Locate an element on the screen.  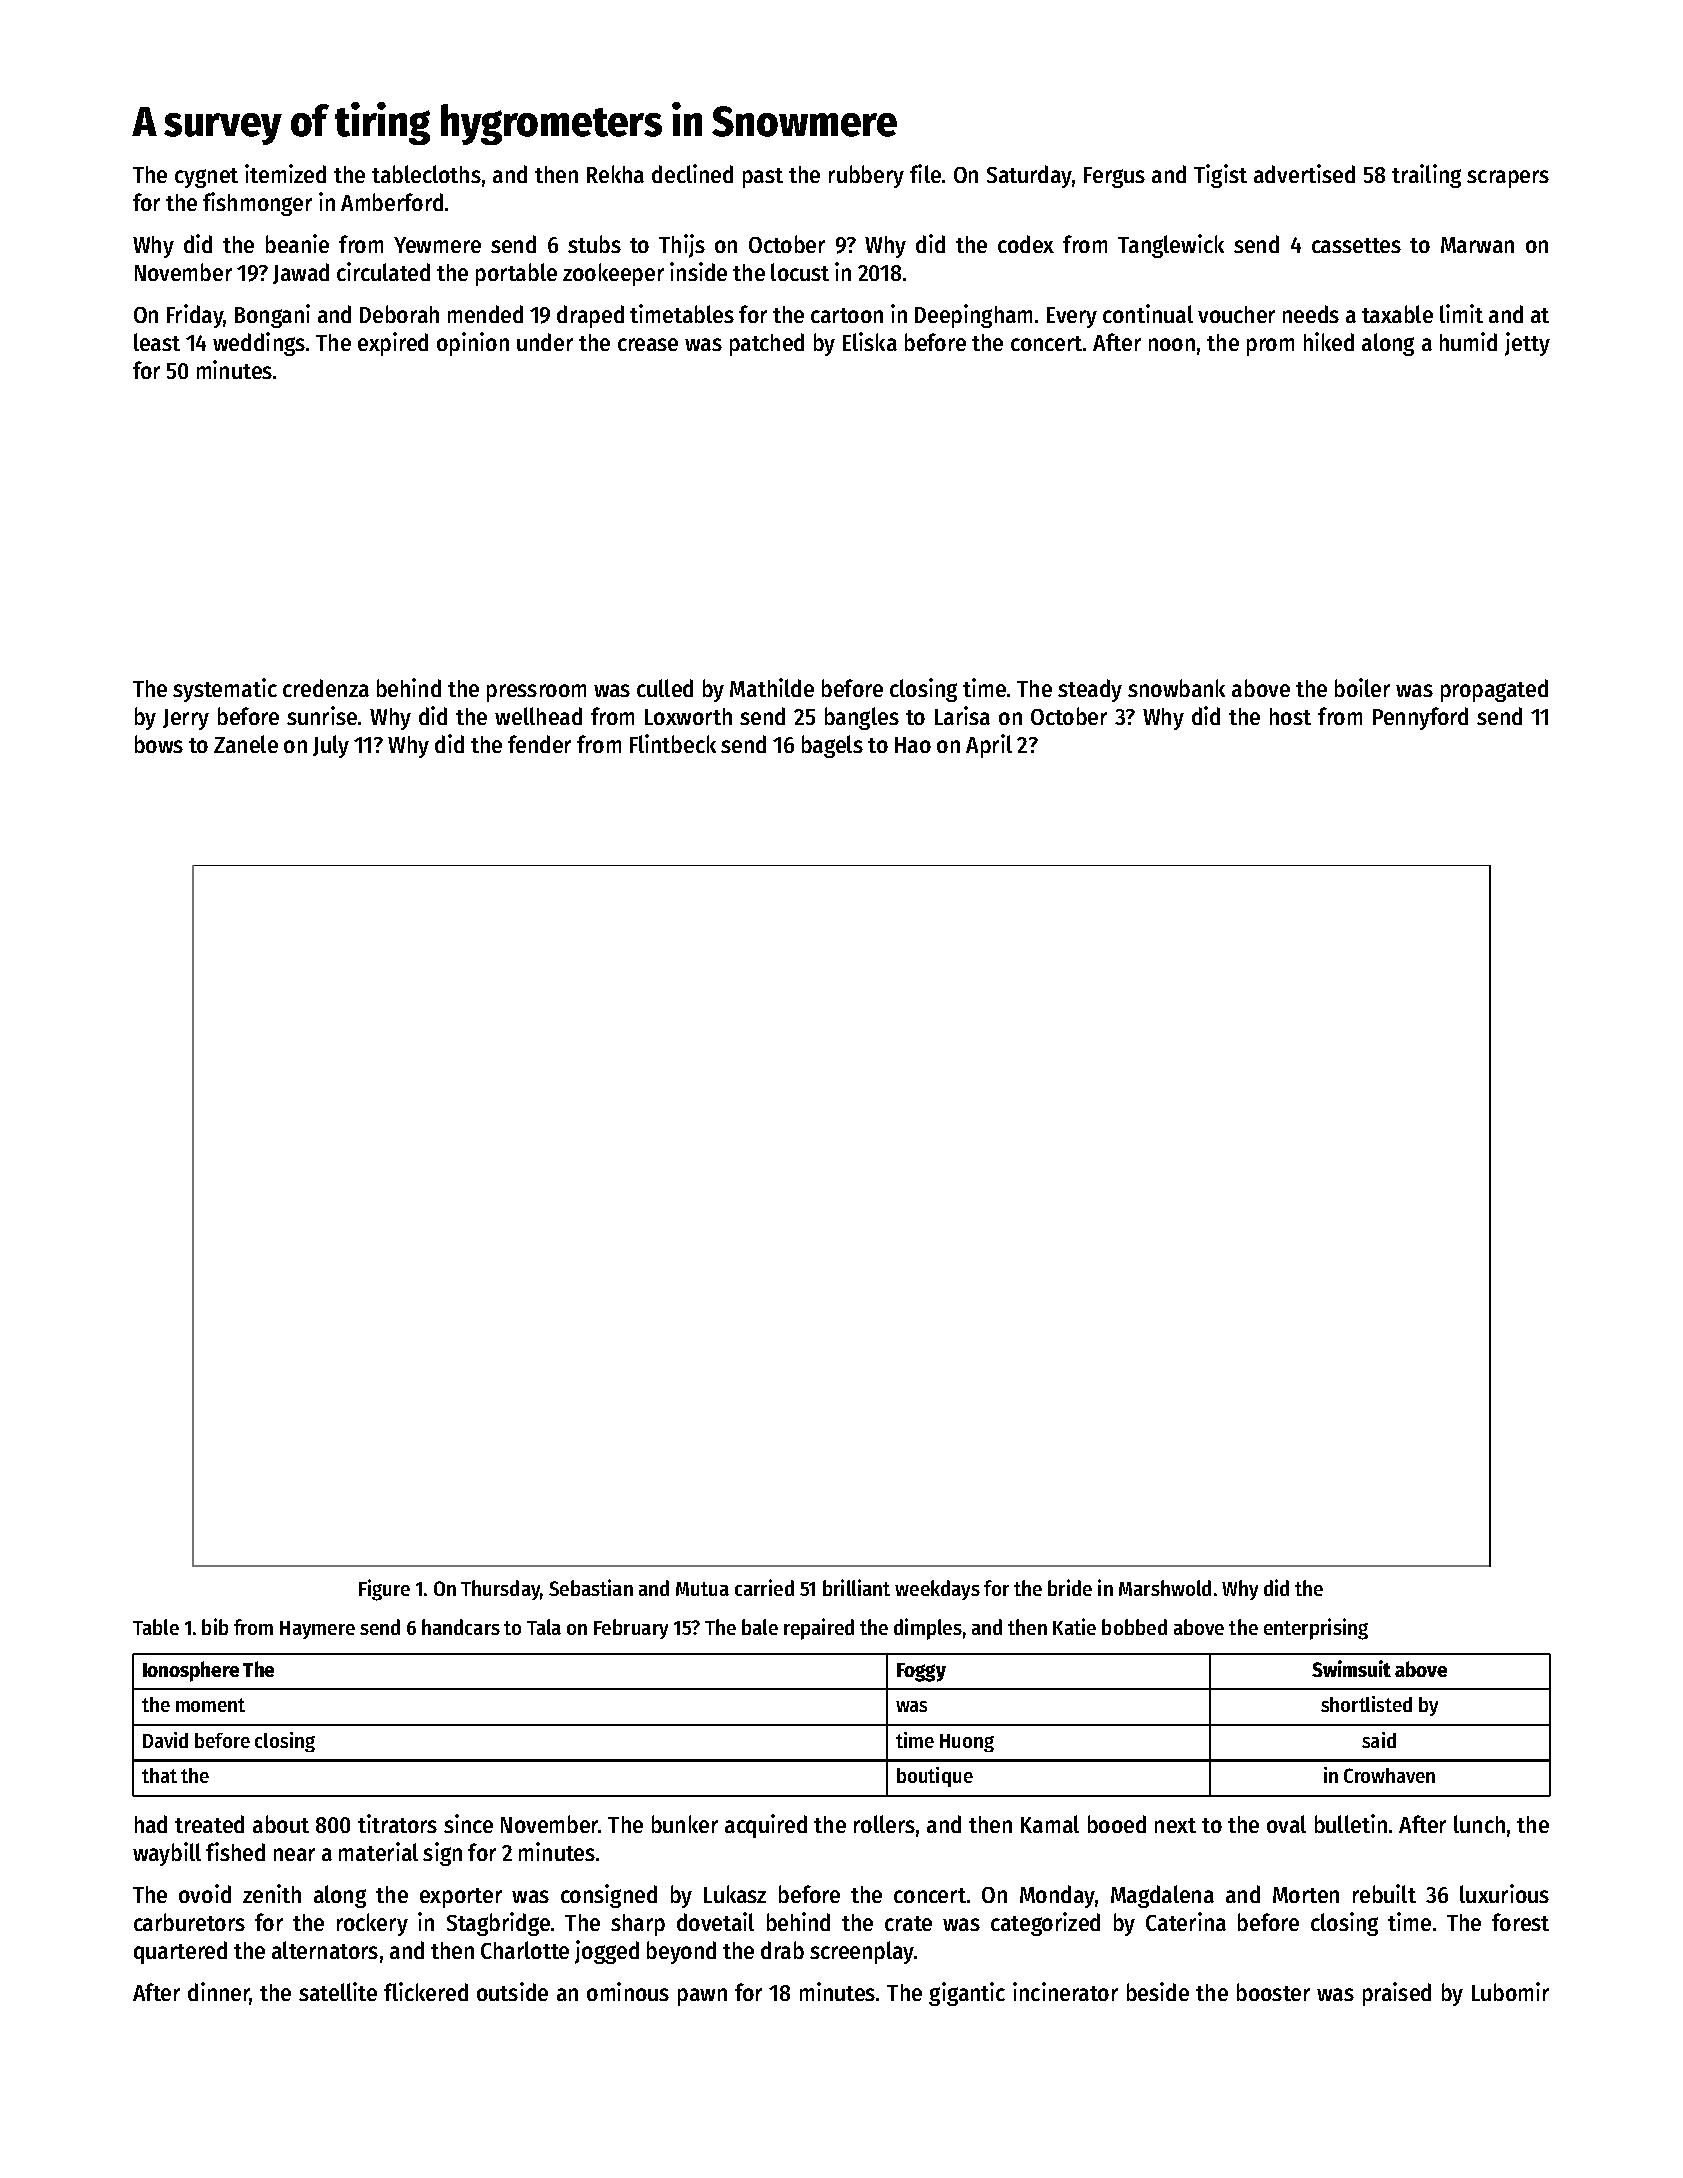
bride is located at coordinates (1070, 1587).
